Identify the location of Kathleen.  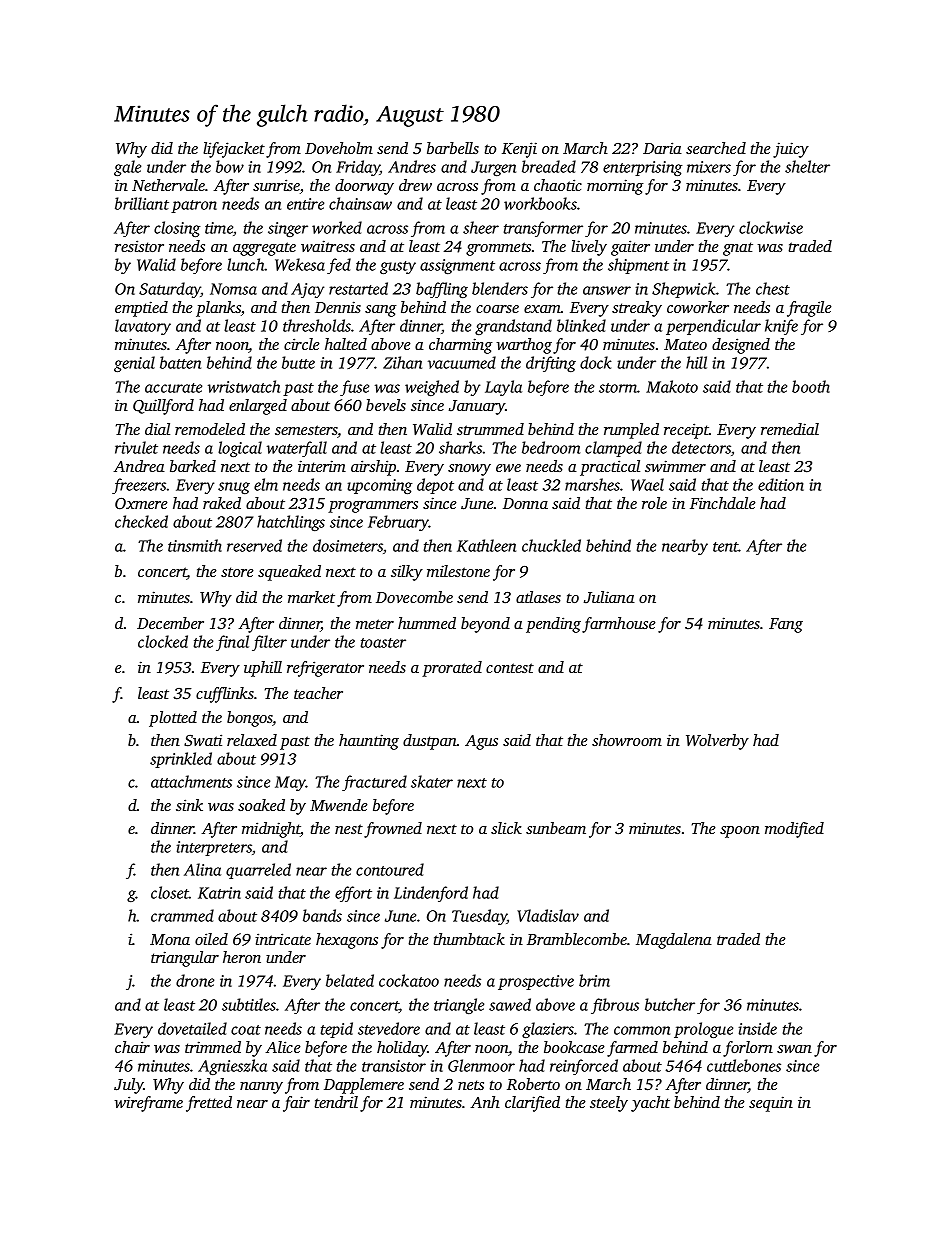
(486, 545).
